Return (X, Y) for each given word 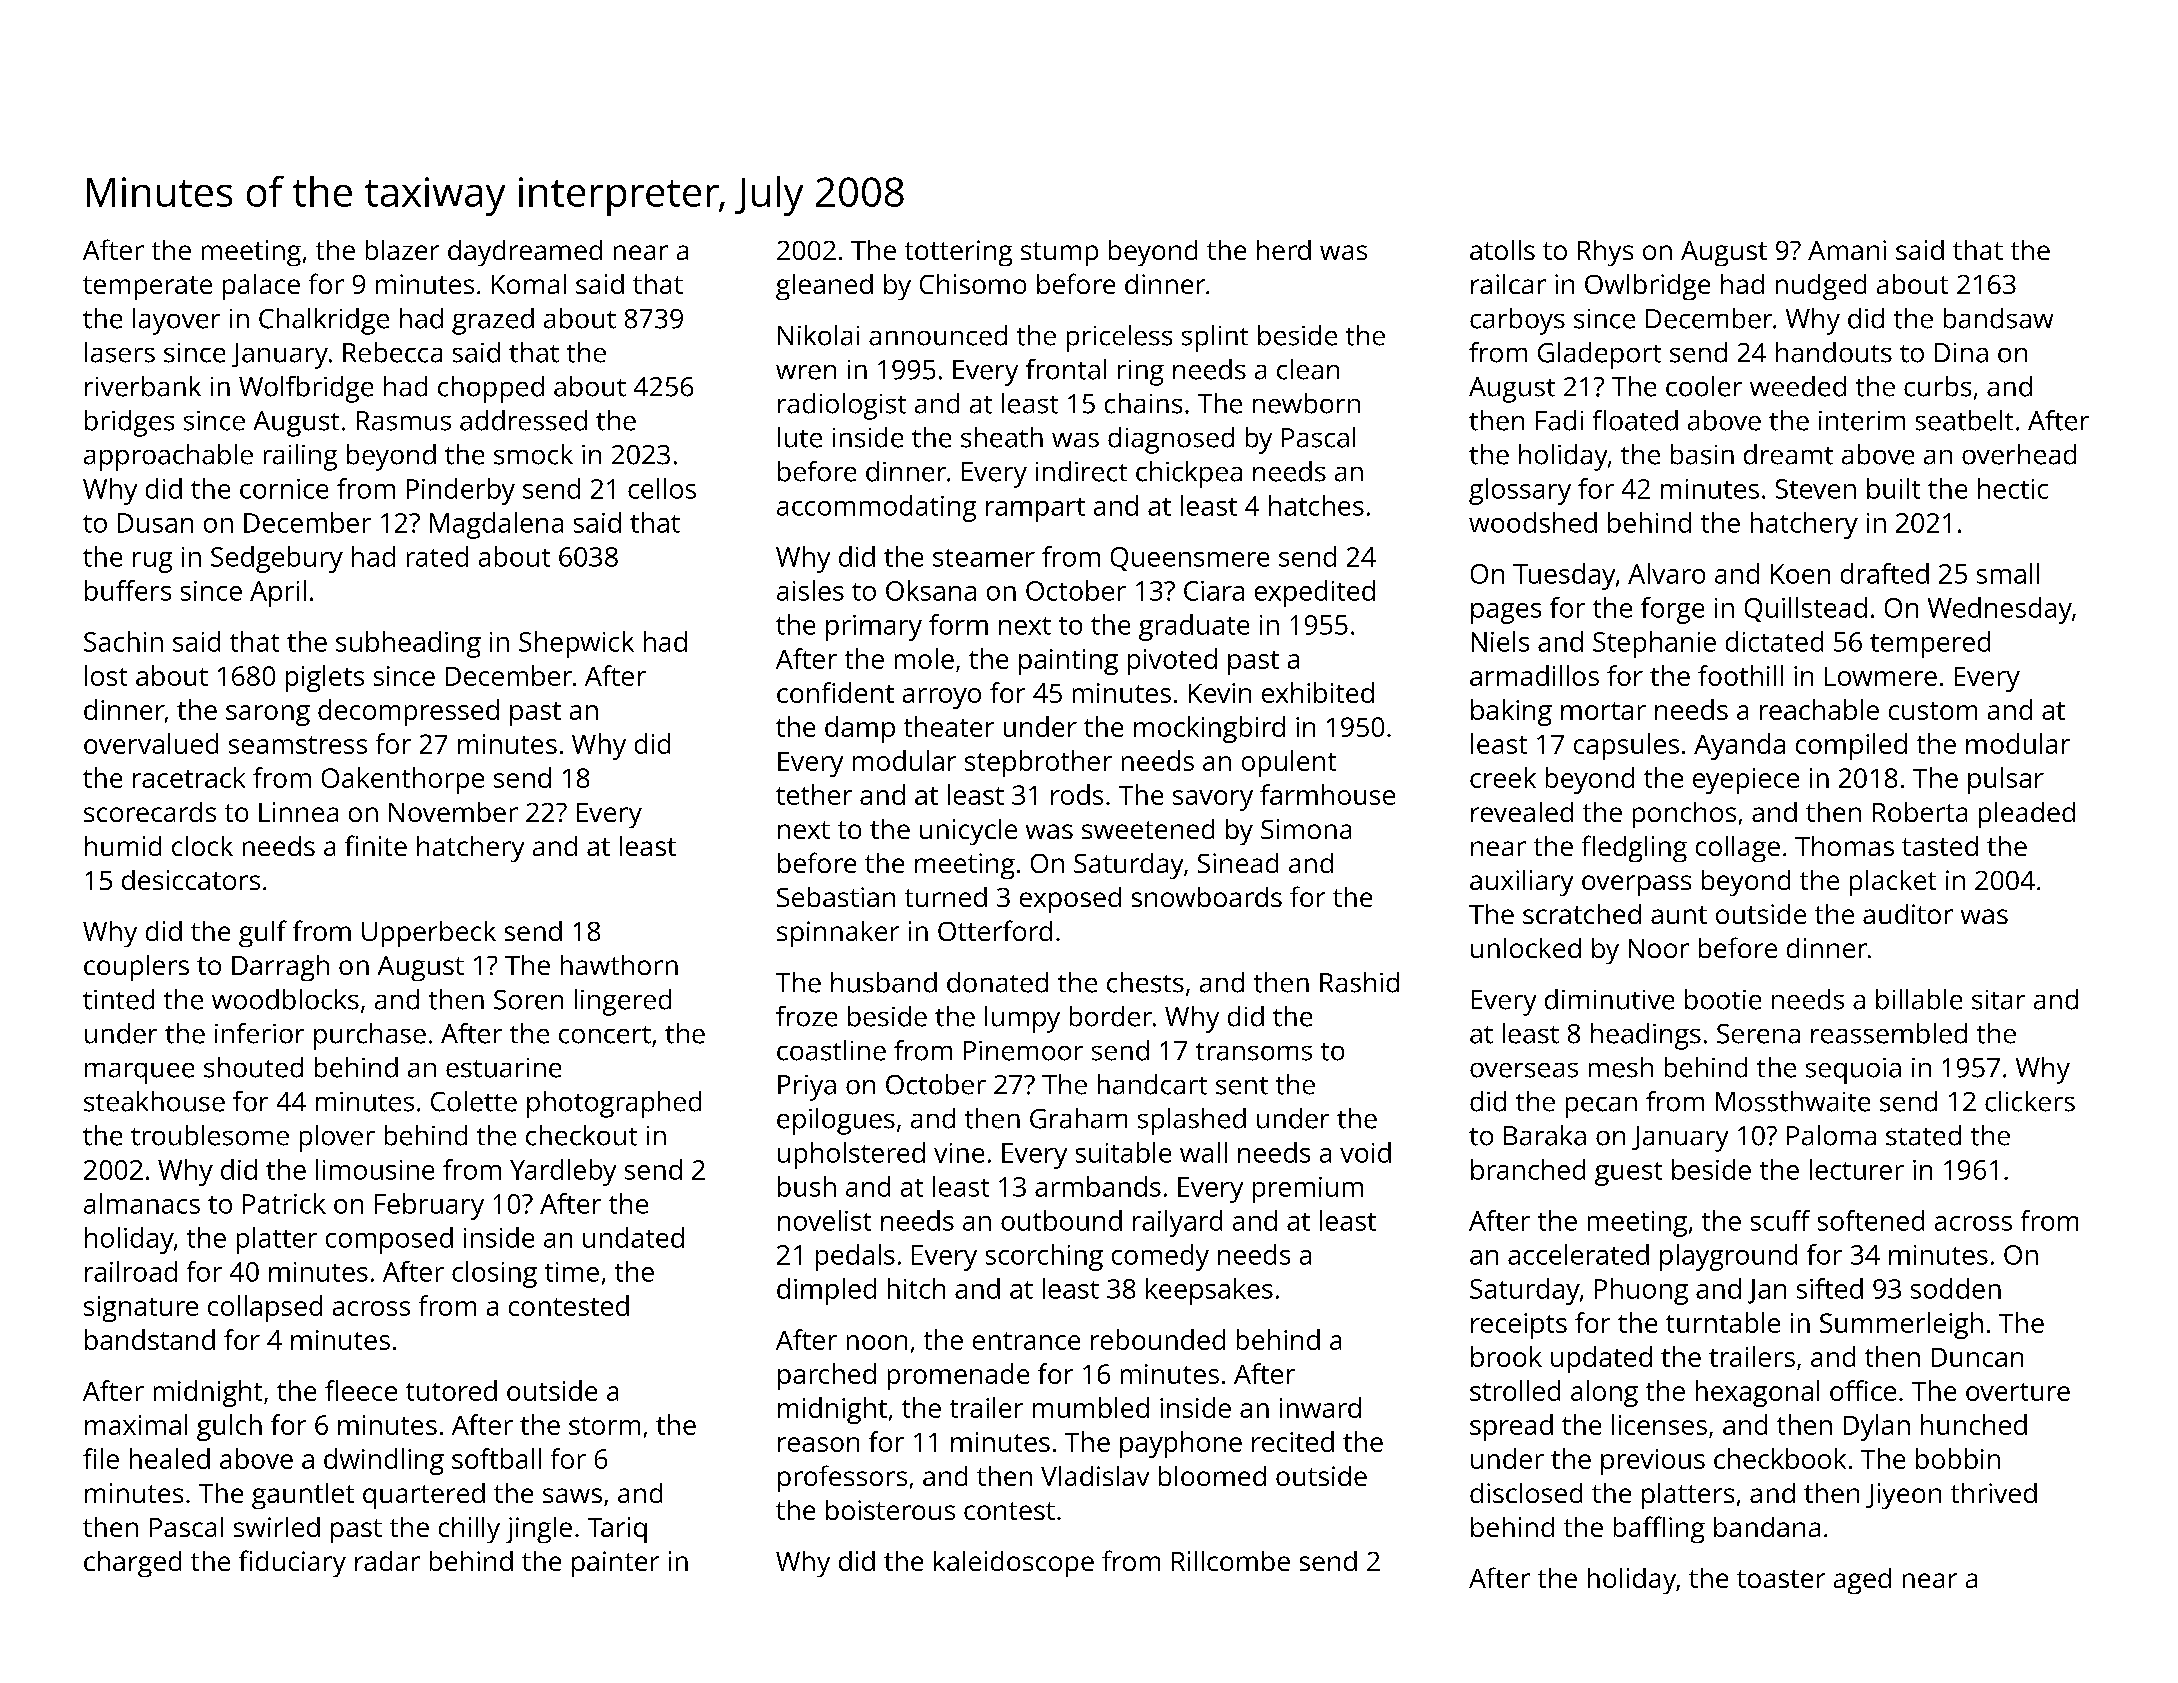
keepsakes (1209, 1291)
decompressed (408, 712)
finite (376, 845)
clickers (2030, 1101)
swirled (277, 1527)
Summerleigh (1901, 1325)
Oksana (931, 590)
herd (1284, 250)
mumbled (1091, 1407)
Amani (1847, 250)
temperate (147, 288)
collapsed (265, 1308)
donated (997, 982)
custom (1933, 711)
